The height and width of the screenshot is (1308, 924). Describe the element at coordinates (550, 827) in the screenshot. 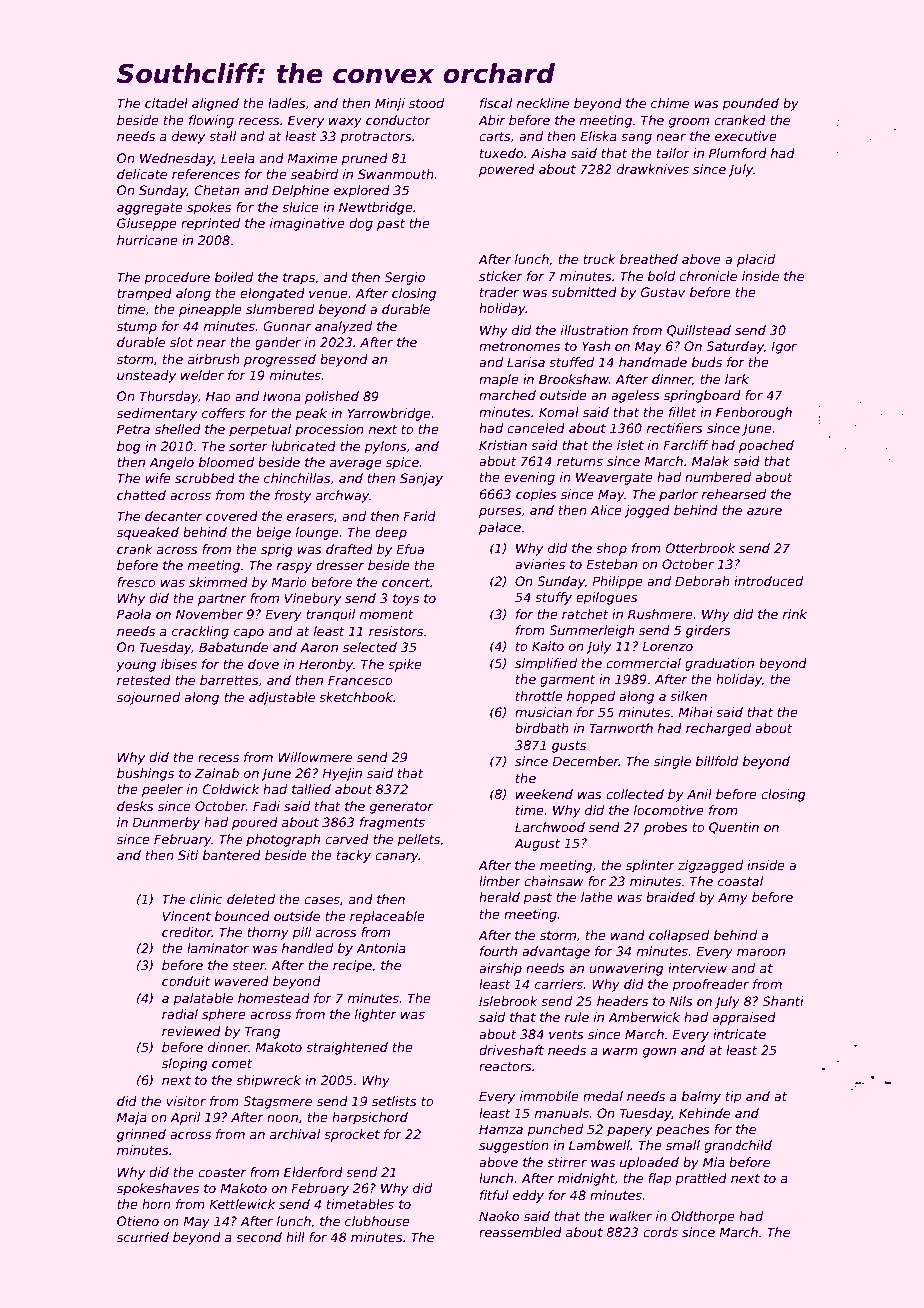

I see `Larchwood` at that location.
